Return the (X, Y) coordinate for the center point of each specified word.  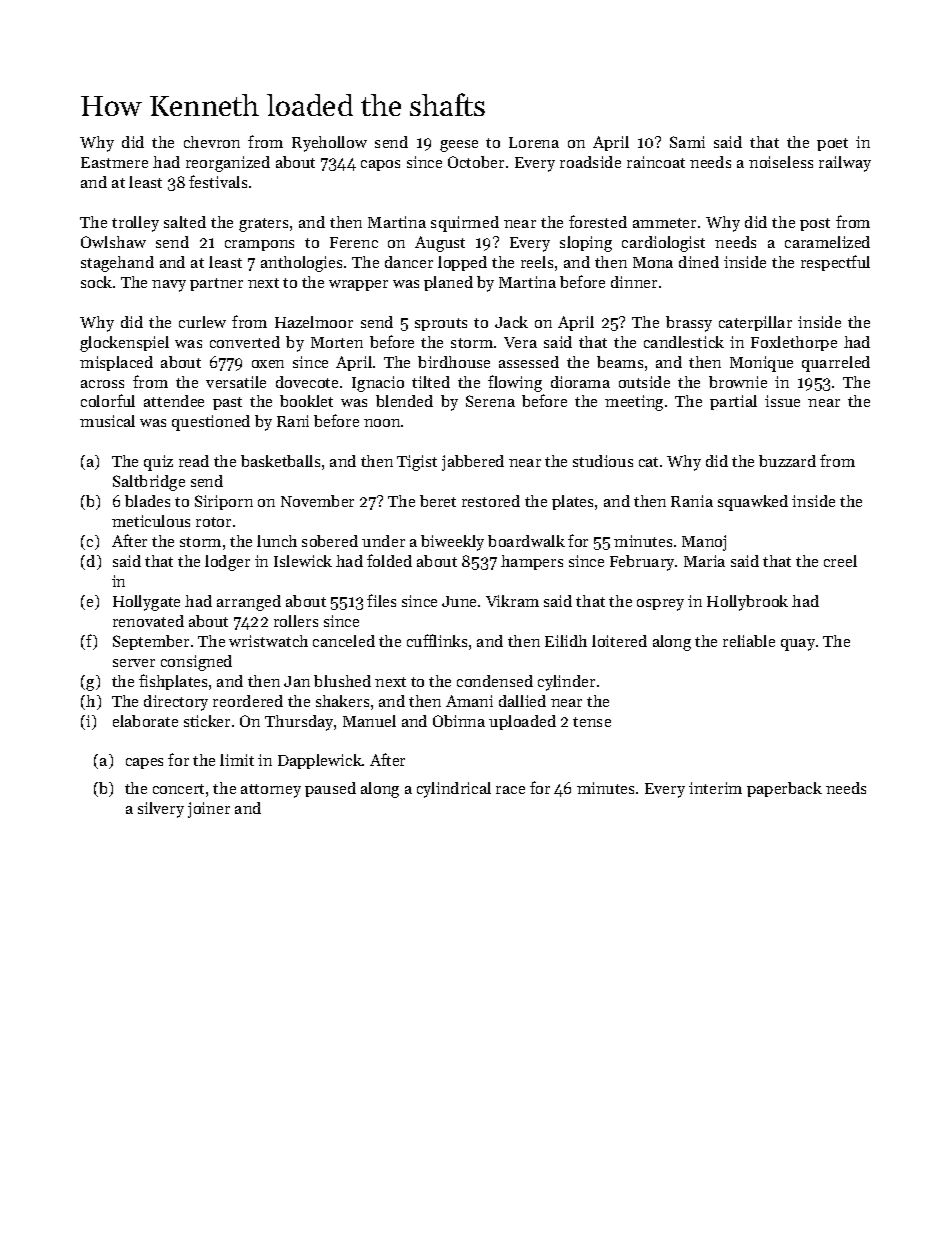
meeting (634, 403)
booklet (306, 401)
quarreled (836, 364)
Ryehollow (329, 144)
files (381, 600)
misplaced (116, 363)
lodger (227, 563)
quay (798, 645)
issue (782, 401)
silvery (161, 810)
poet (832, 144)
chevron (212, 142)
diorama (580, 382)
